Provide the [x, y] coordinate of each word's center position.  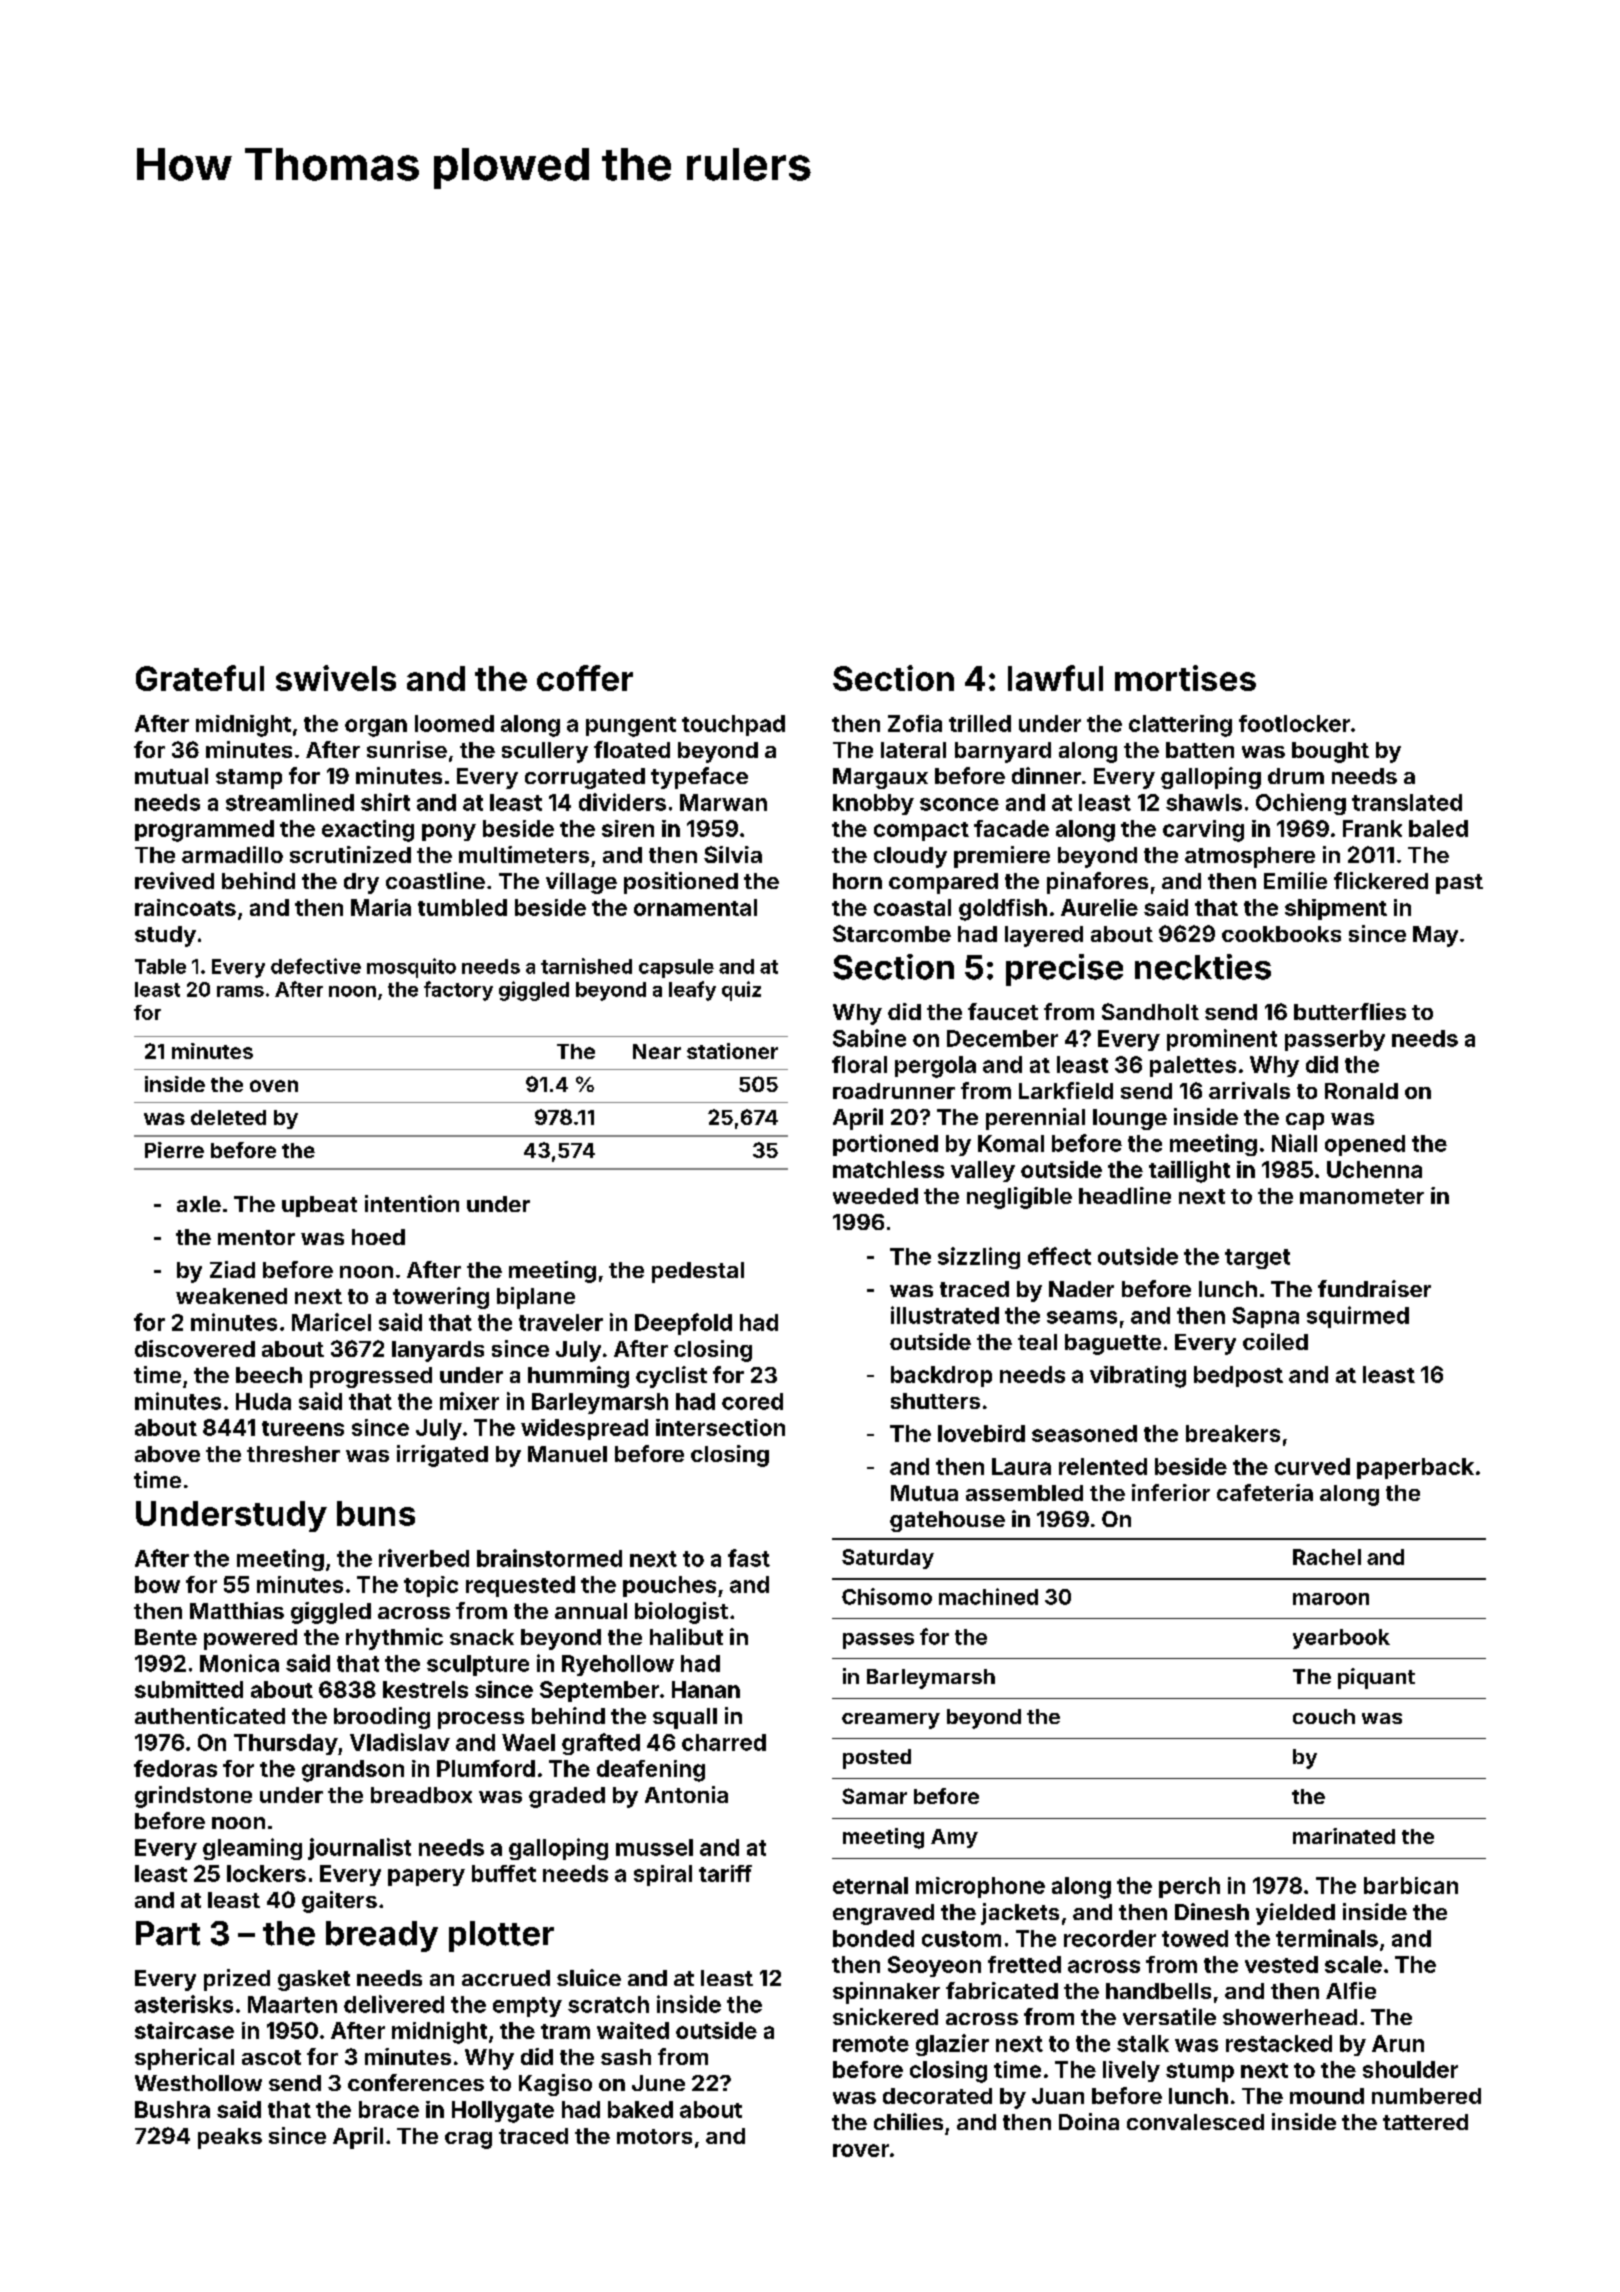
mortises [1185, 678]
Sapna [1265, 1317]
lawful [1055, 678]
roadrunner [894, 1091]
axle [199, 1204]
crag [468, 2140]
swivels [336, 678]
